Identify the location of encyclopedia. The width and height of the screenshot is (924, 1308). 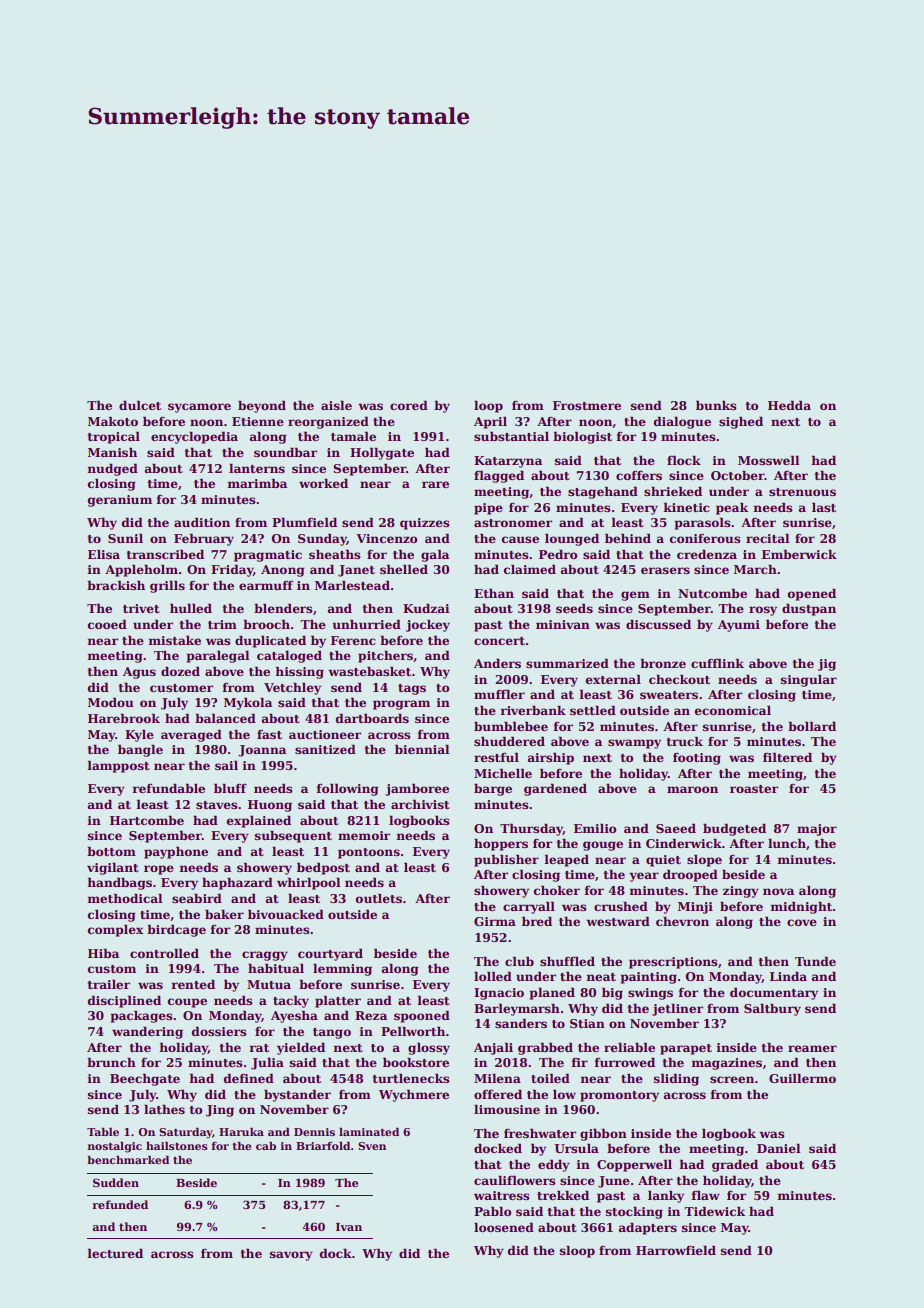
(194, 437).
